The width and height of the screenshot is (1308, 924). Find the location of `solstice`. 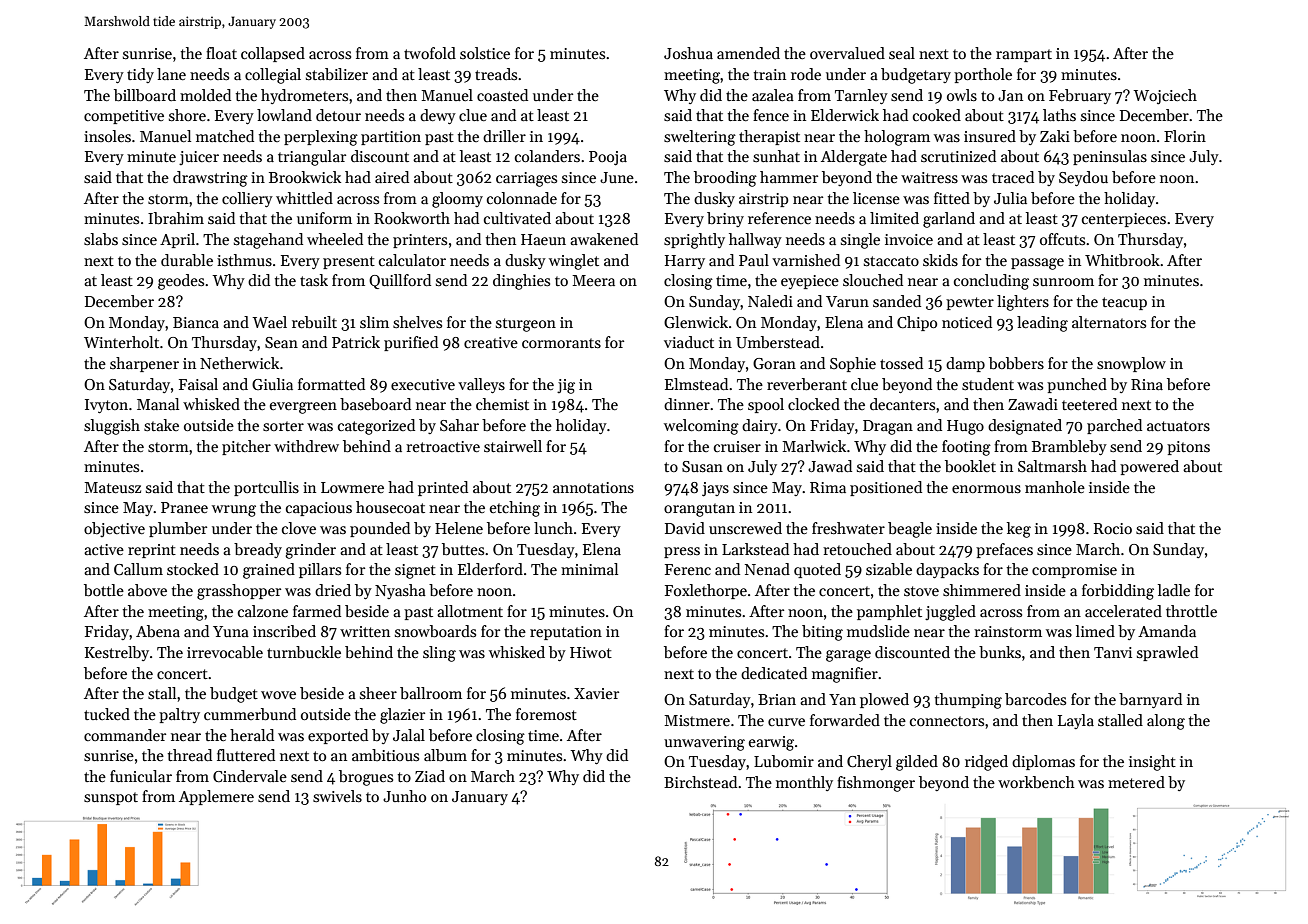

solstice is located at coordinates (485, 53).
